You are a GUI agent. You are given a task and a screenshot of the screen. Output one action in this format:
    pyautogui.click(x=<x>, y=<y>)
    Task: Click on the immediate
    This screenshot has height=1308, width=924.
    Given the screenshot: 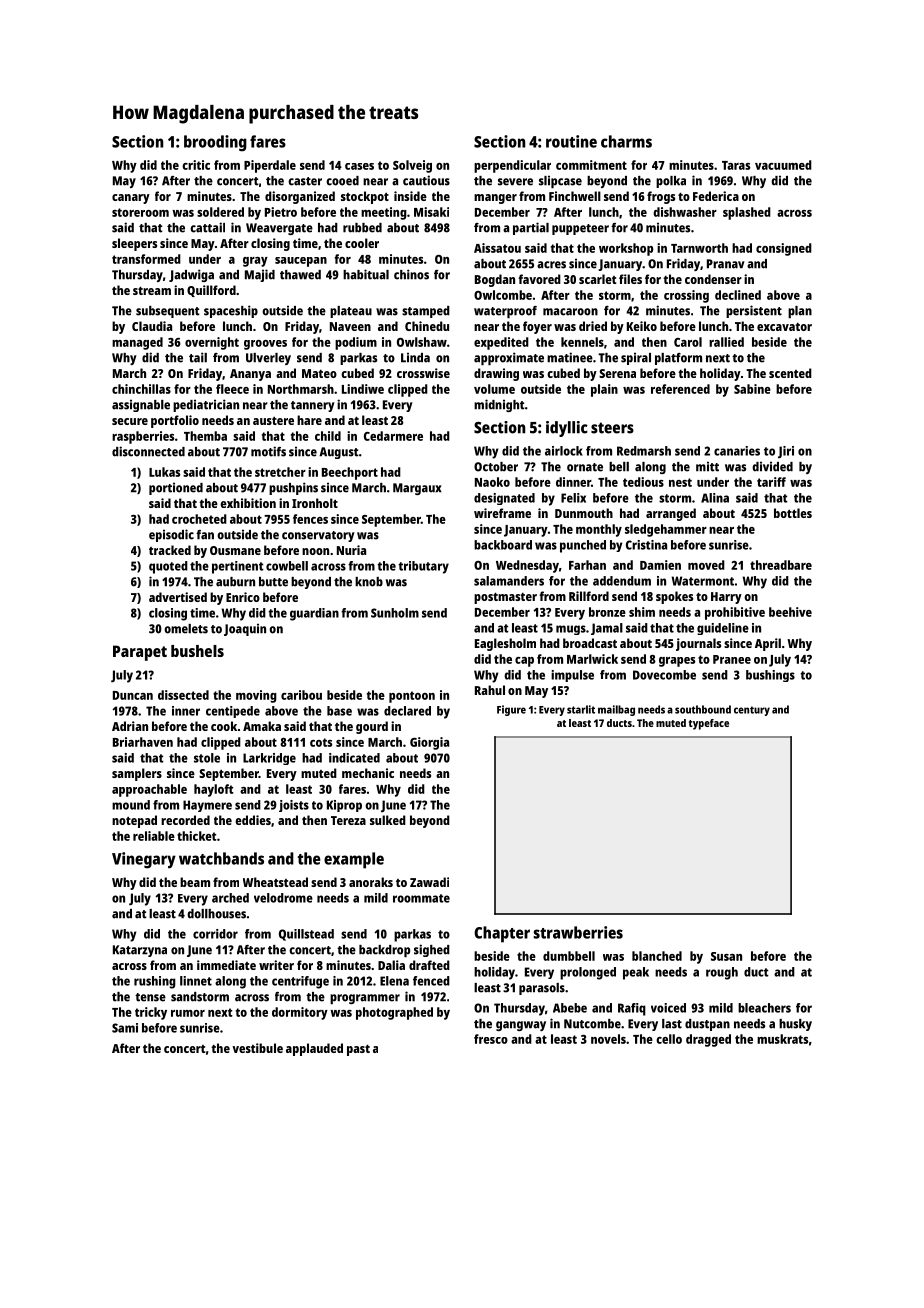 What is the action you would take?
    pyautogui.click(x=226, y=965)
